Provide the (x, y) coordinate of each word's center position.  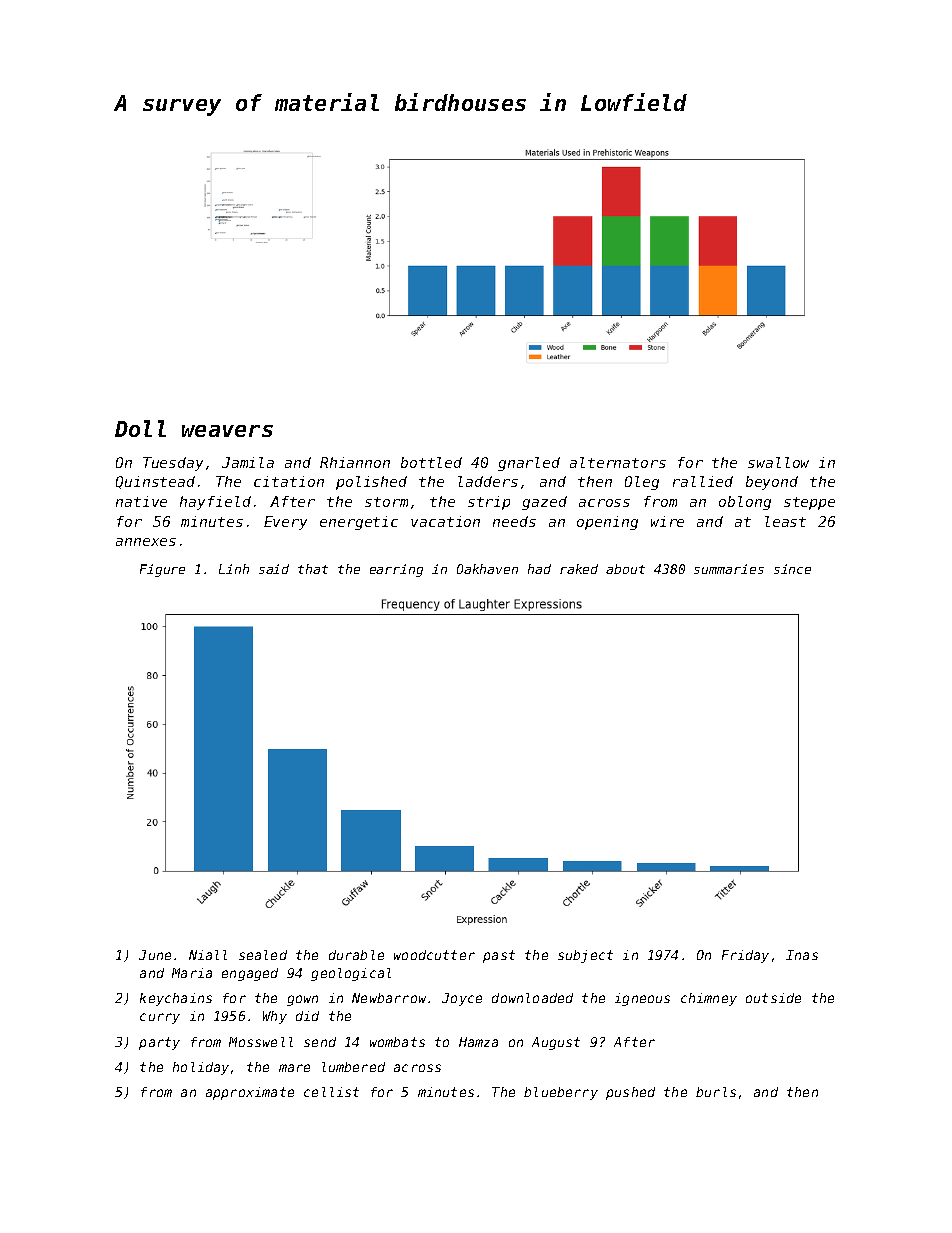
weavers (227, 431)
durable (356, 955)
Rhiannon (355, 462)
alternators (618, 462)
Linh (234, 569)
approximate (250, 1093)
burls (716, 1092)
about (625, 569)
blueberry (561, 1093)
